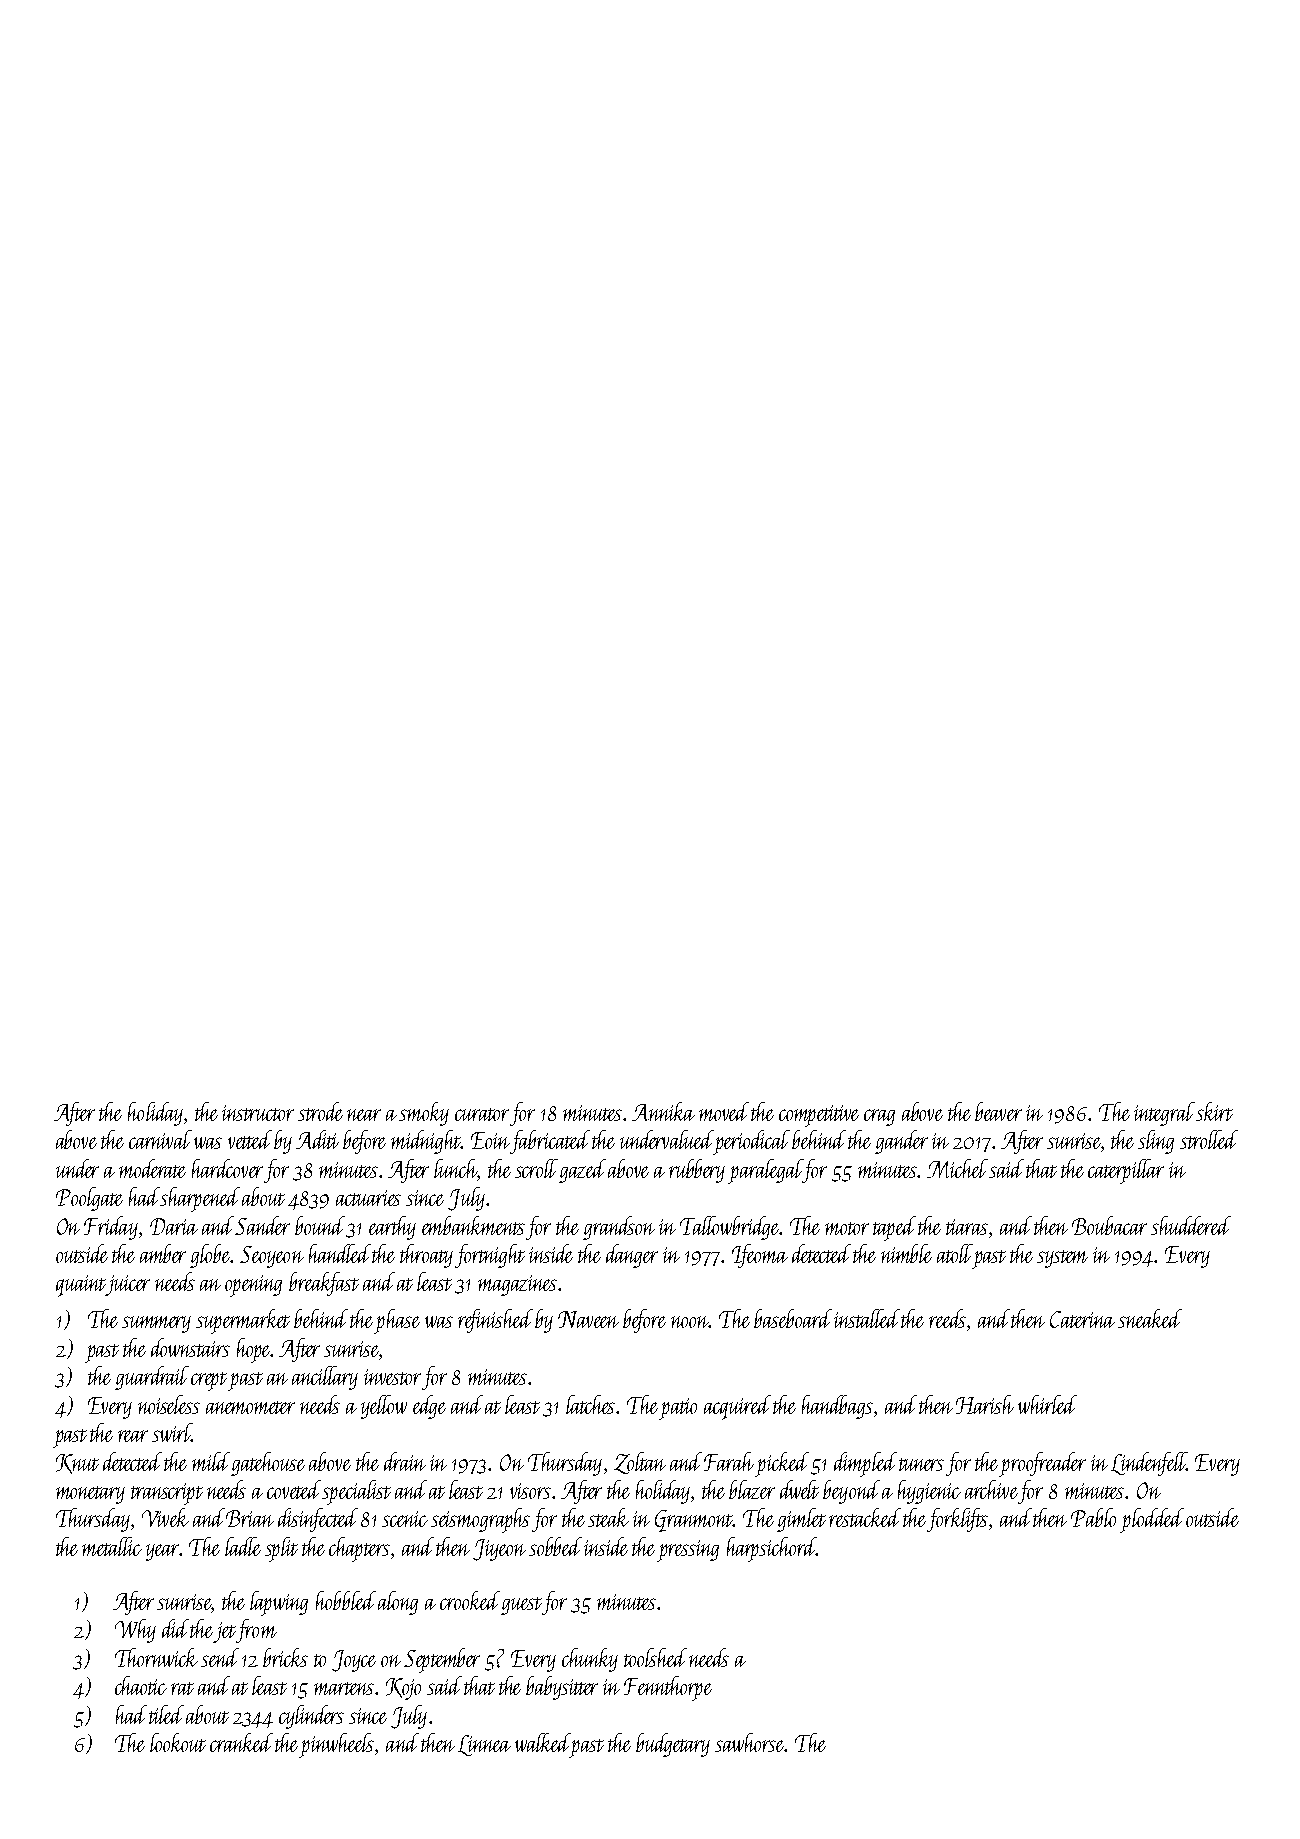  Describe the element at coordinates (258, 1113) in the page. I see `instructor` at that location.
